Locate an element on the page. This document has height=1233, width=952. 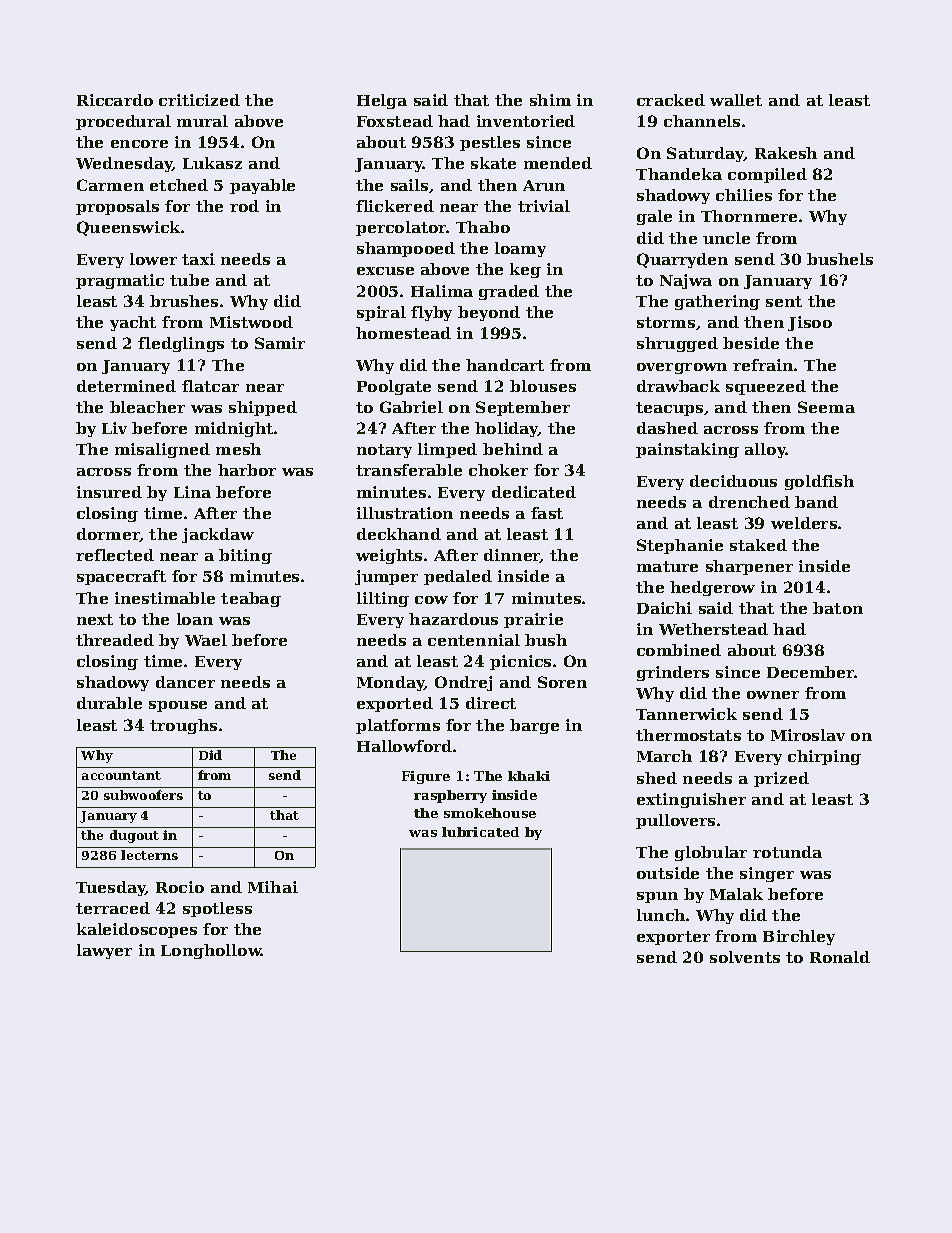
baton is located at coordinates (838, 608).
